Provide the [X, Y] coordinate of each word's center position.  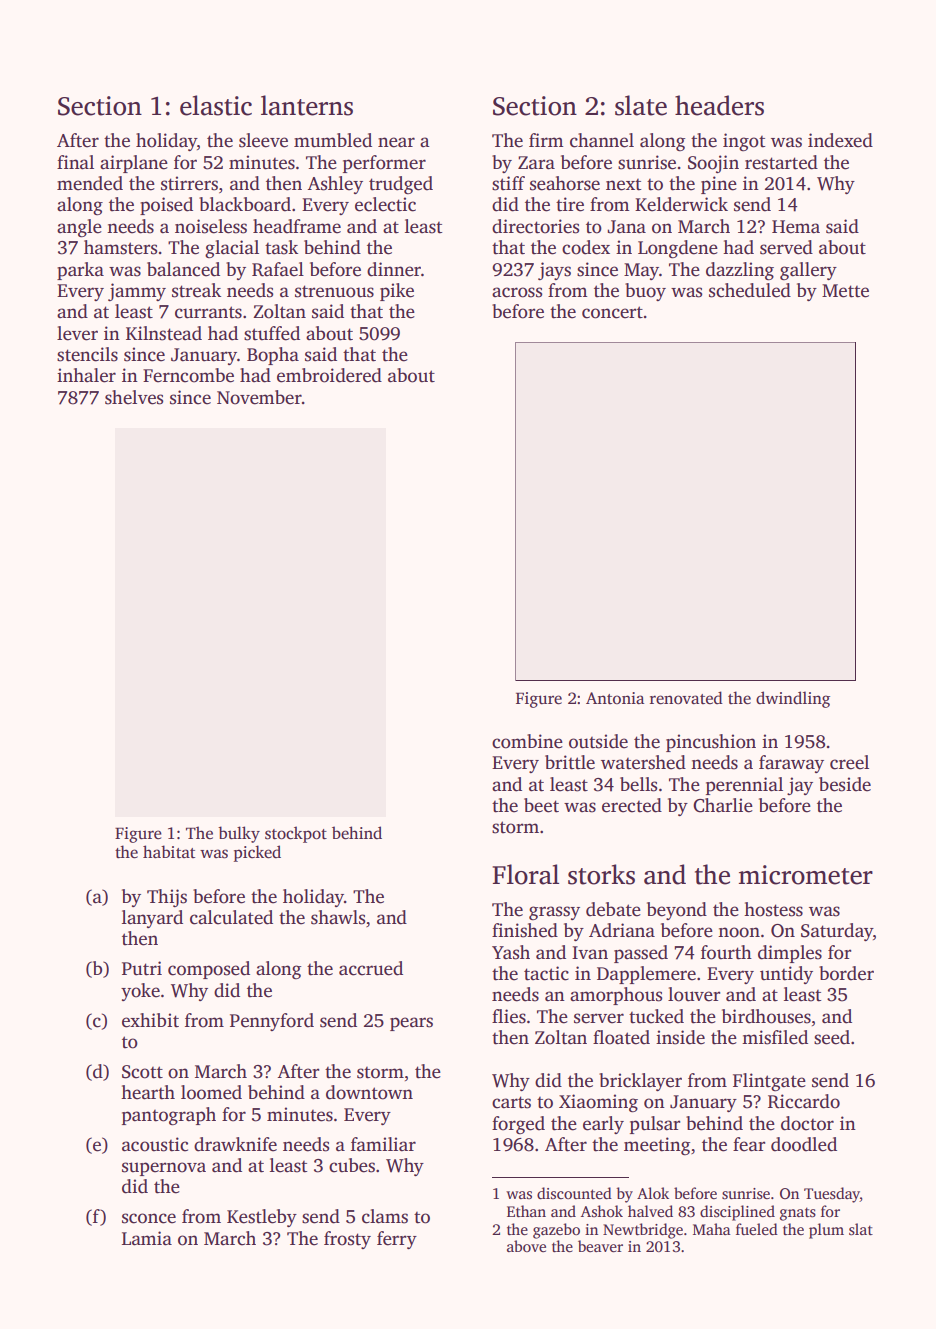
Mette [845, 291]
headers [719, 105]
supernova [164, 1169]
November [259, 397]
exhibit [150, 1020]
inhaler [86, 375]
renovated [686, 698]
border [846, 973]
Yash [511, 952]
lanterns [307, 105]
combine [527, 741]
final [75, 162]
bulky [239, 834]
